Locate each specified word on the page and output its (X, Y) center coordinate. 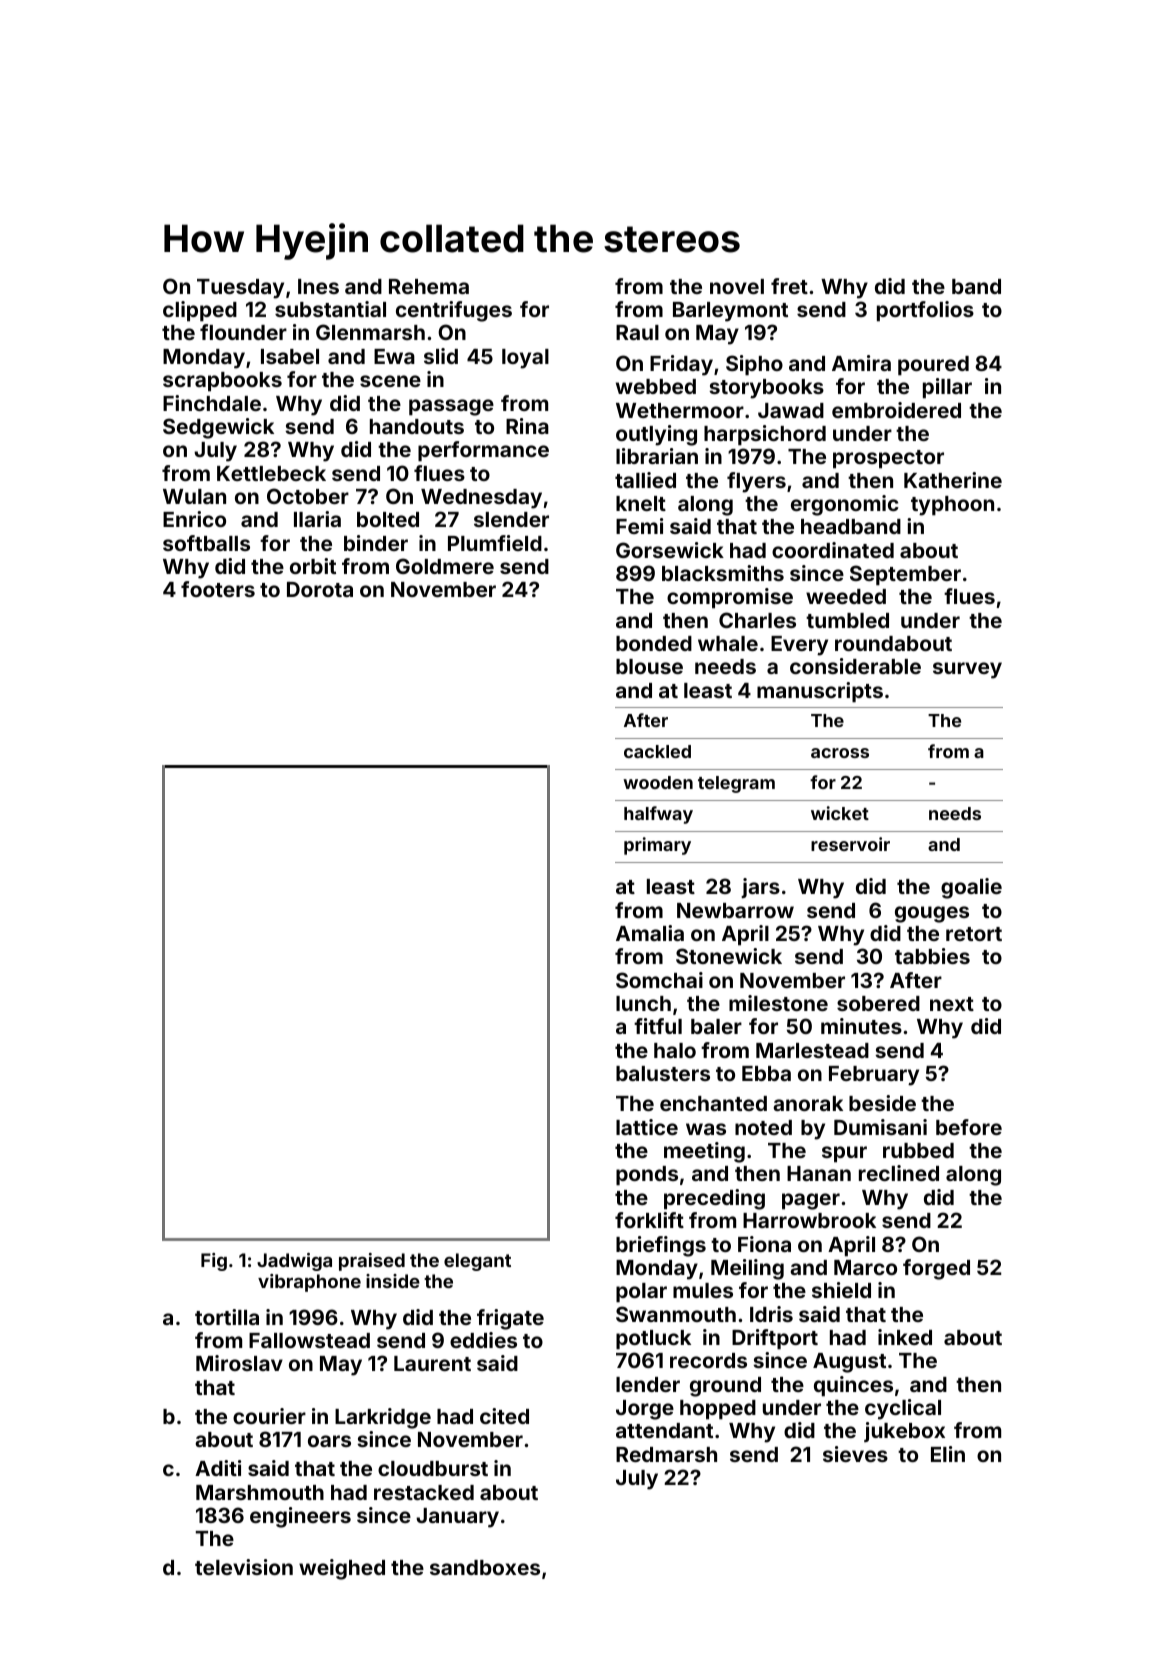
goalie (971, 888)
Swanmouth (676, 1314)
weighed (342, 1569)
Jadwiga (294, 1262)
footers (218, 589)
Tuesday (240, 289)
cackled (657, 751)
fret (789, 286)
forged (936, 1269)
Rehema (429, 286)
